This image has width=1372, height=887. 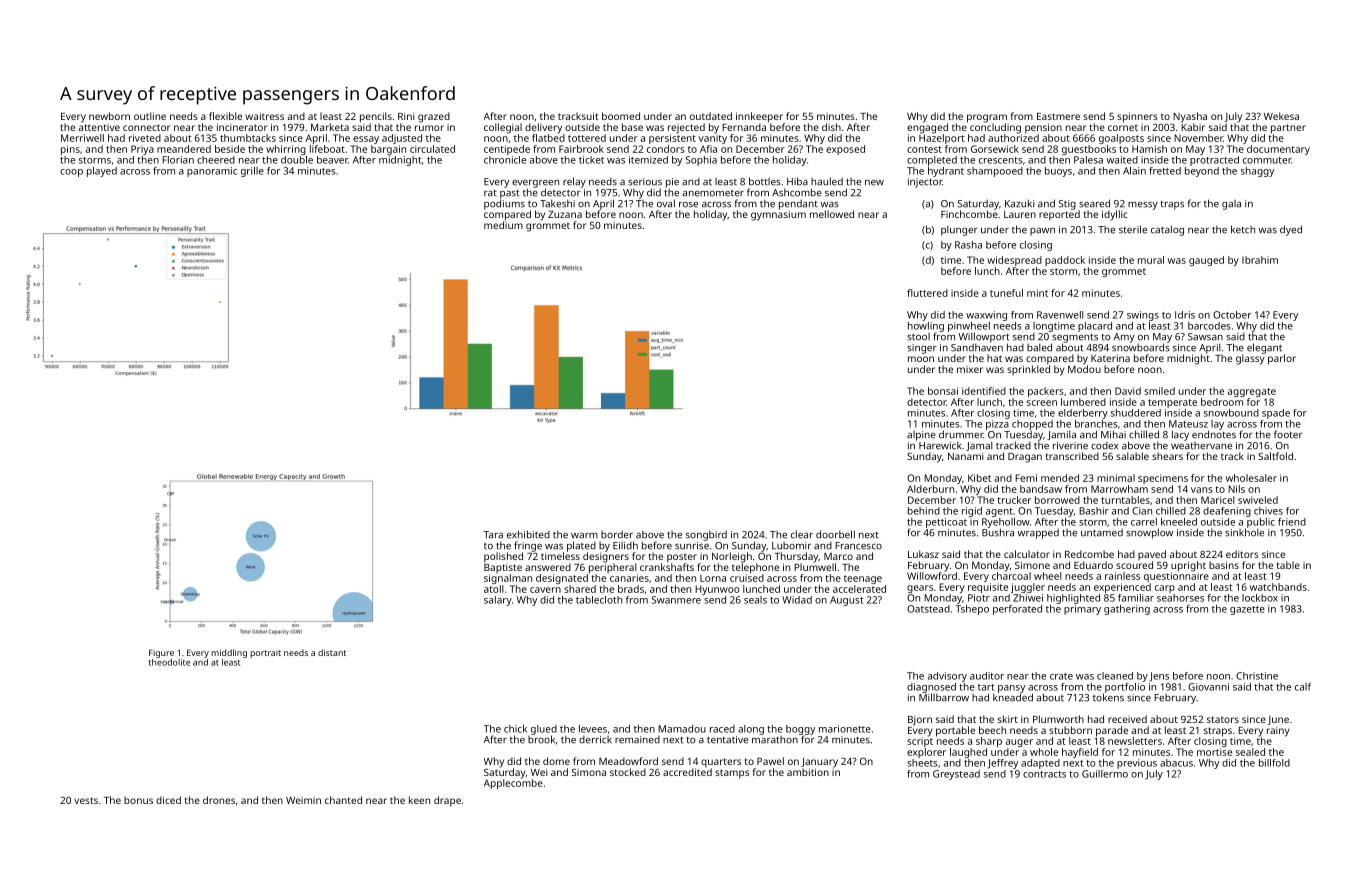 What do you see at coordinates (927, 293) in the image?
I see `fluttered` at bounding box center [927, 293].
